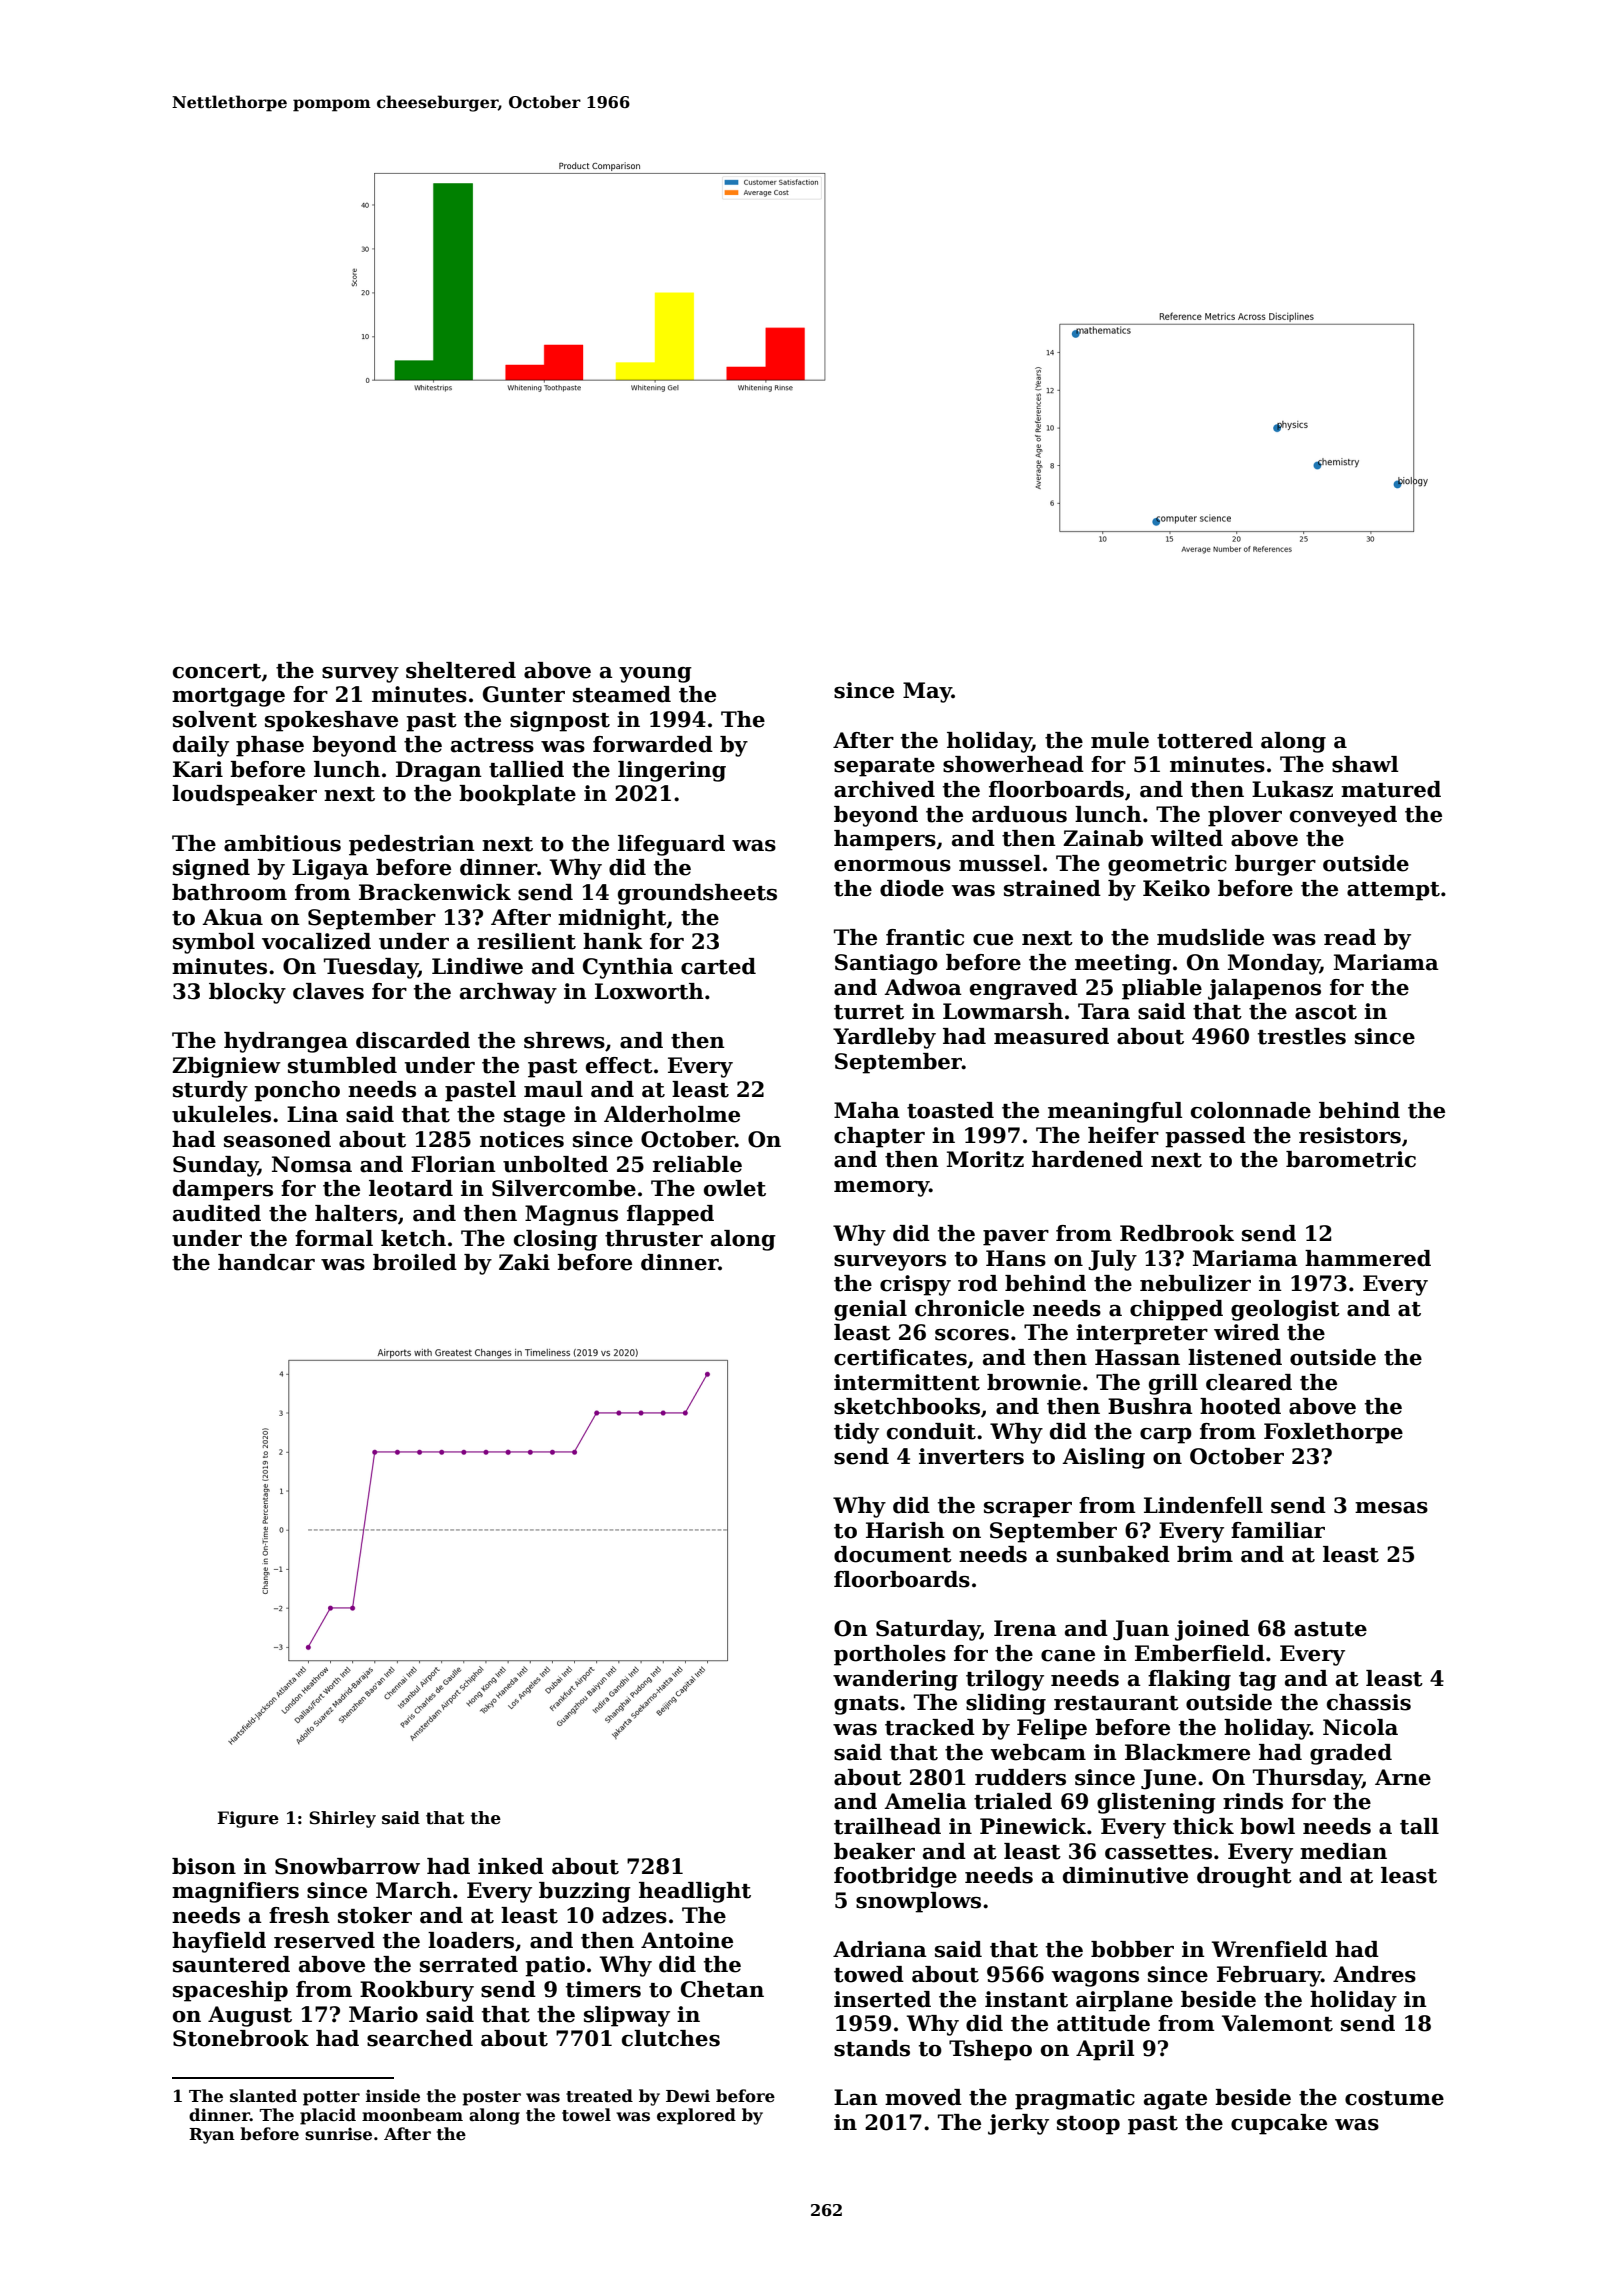 This page has height=2292, width=1620. I want to click on separate, so click(884, 767).
